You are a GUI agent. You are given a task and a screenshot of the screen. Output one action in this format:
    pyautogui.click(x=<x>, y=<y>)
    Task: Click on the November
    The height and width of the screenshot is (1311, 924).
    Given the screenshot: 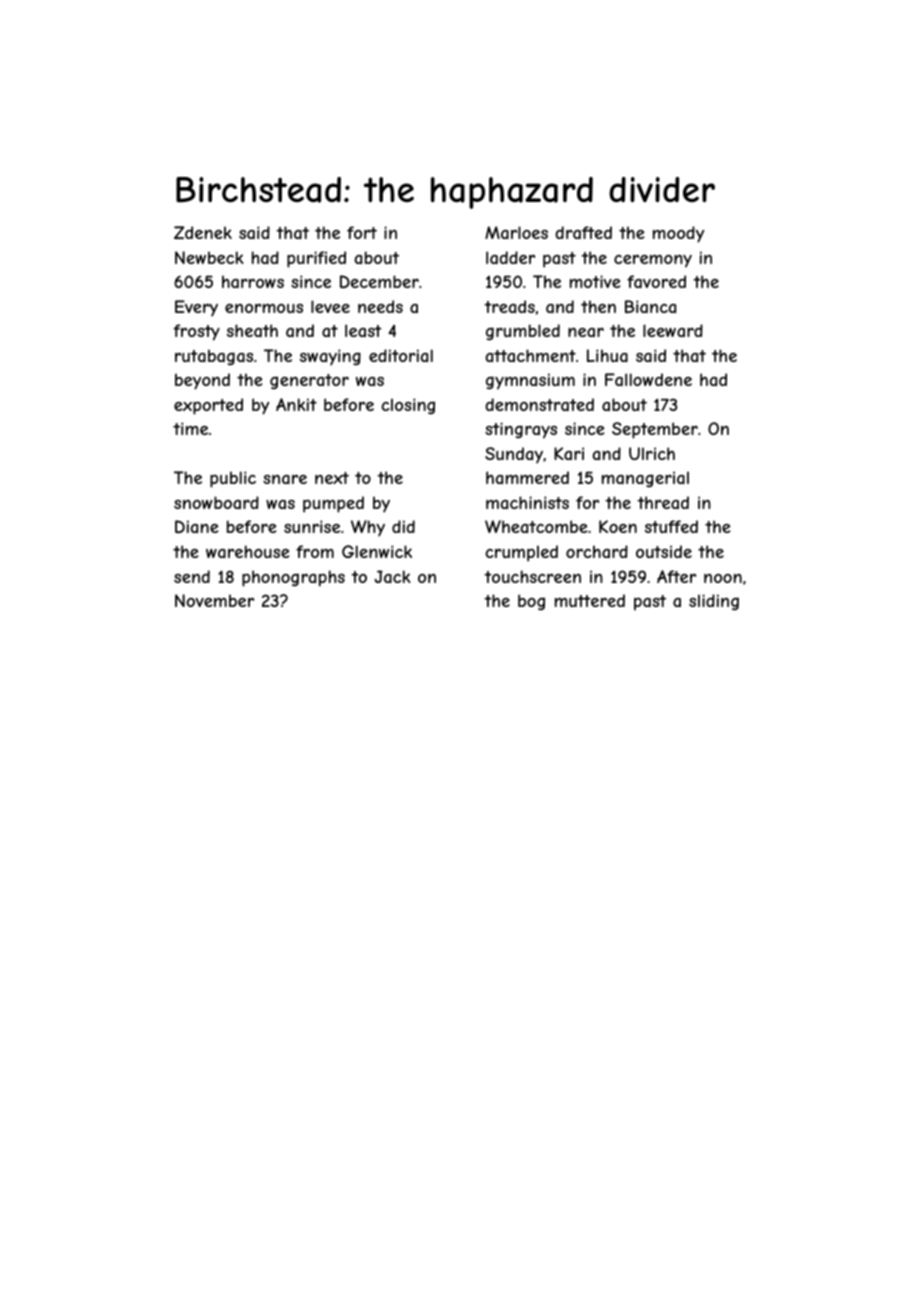 What is the action you would take?
    pyautogui.click(x=214, y=600)
